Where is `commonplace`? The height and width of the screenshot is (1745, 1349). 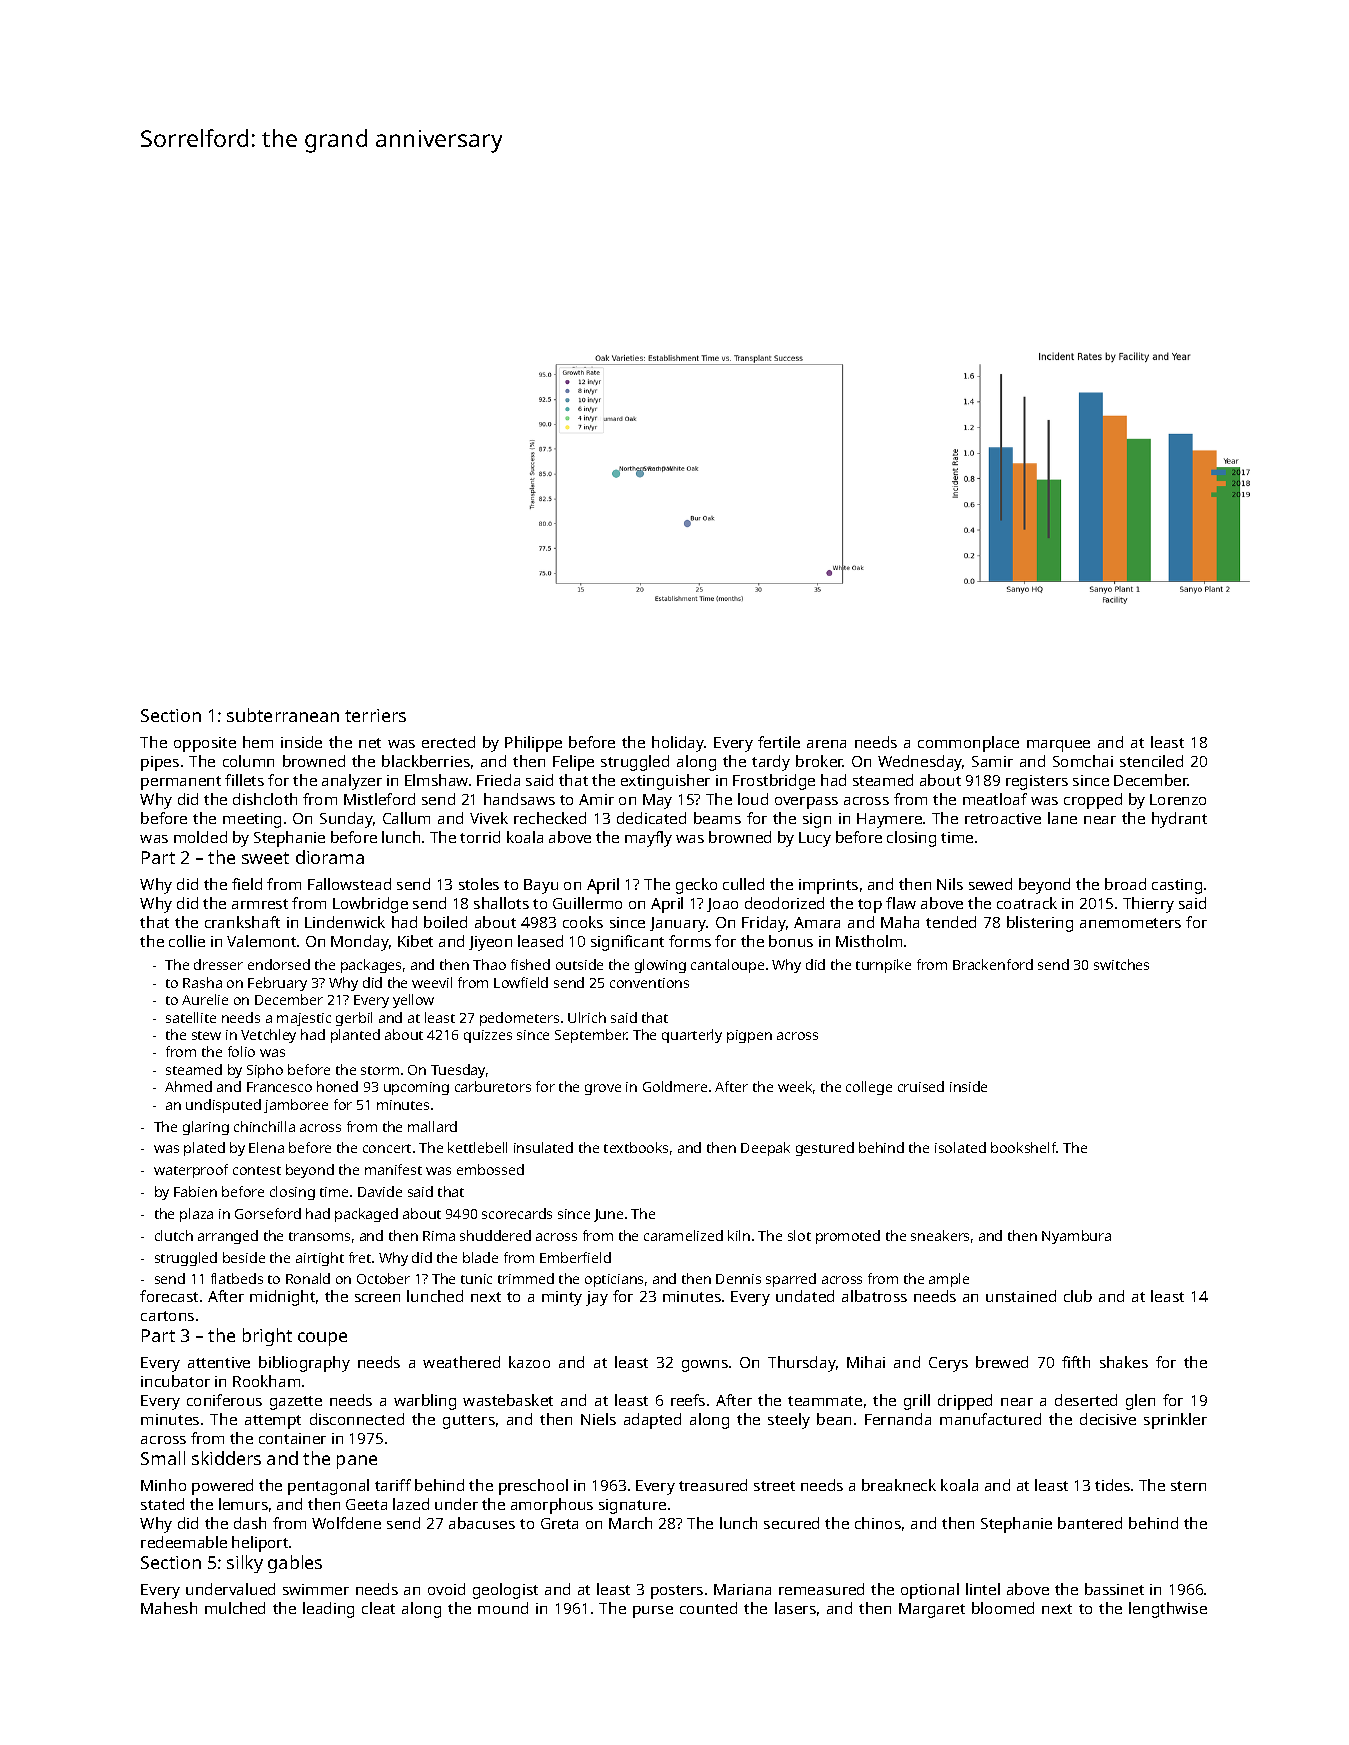 commonplace is located at coordinates (968, 744).
